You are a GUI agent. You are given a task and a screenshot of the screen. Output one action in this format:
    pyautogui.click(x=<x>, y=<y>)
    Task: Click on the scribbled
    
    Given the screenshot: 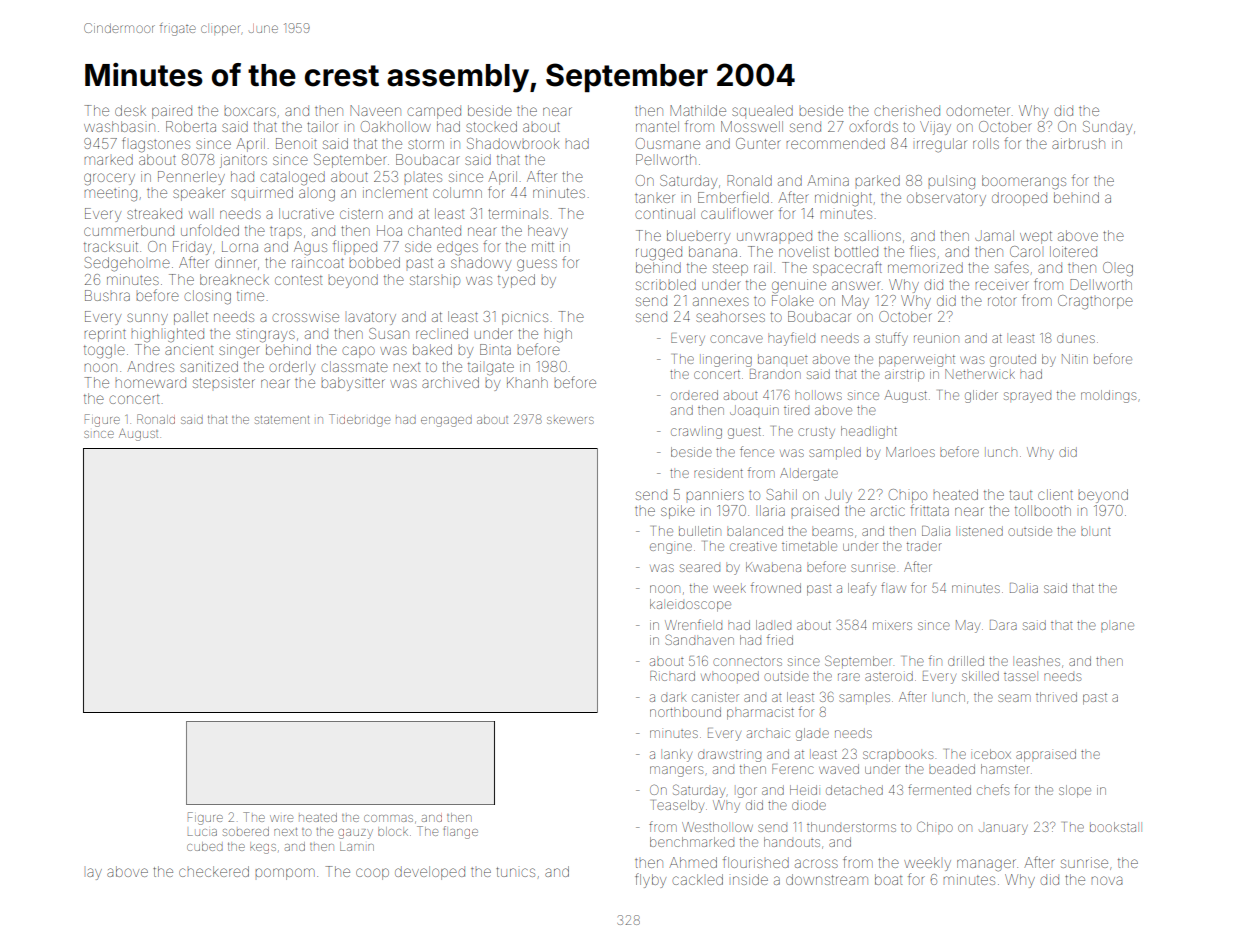 What is the action you would take?
    pyautogui.click(x=666, y=284)
